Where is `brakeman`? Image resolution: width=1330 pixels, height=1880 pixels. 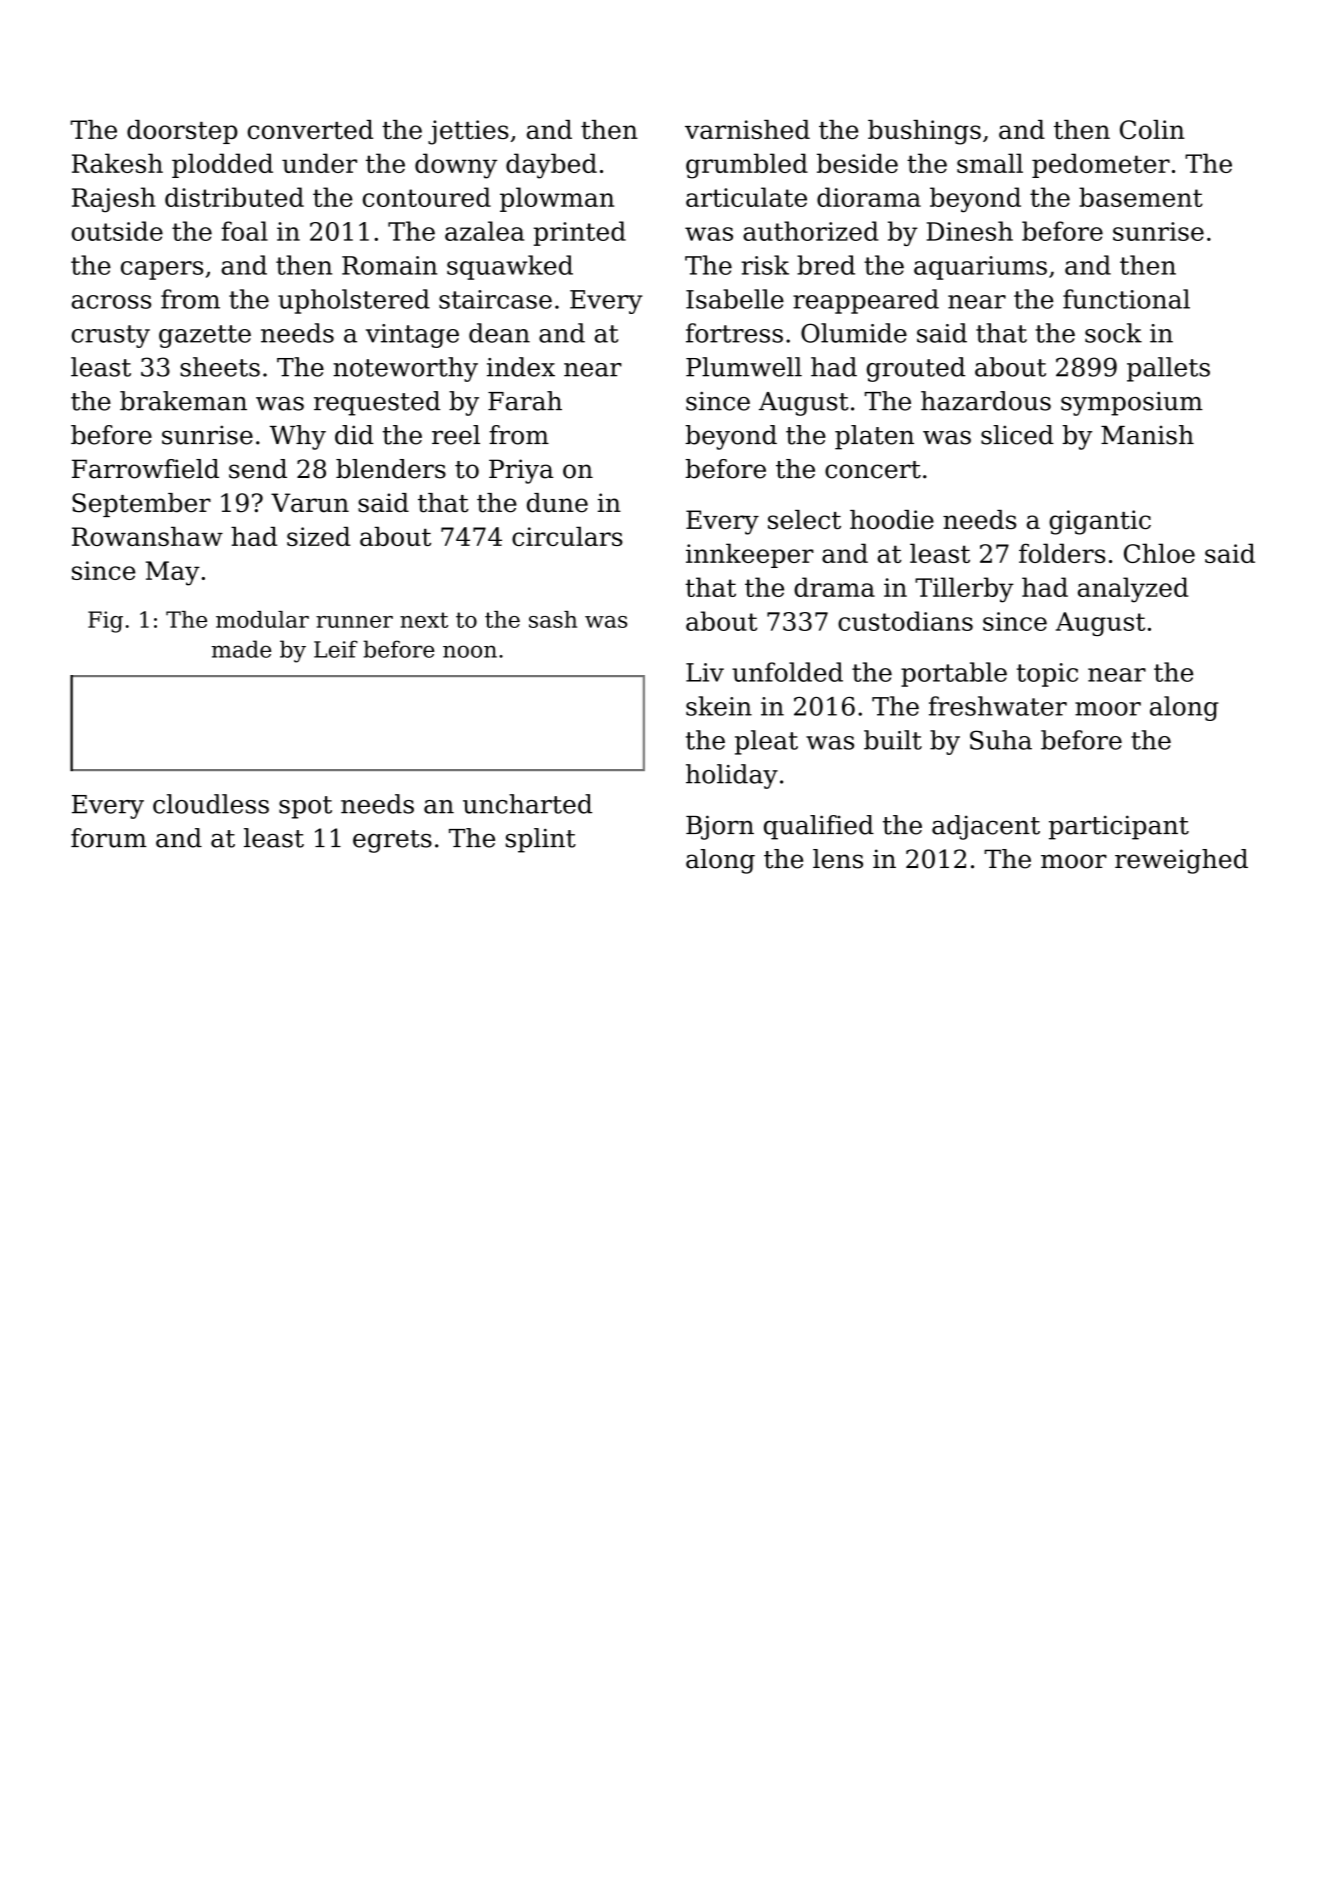
brakeman is located at coordinates (183, 401).
